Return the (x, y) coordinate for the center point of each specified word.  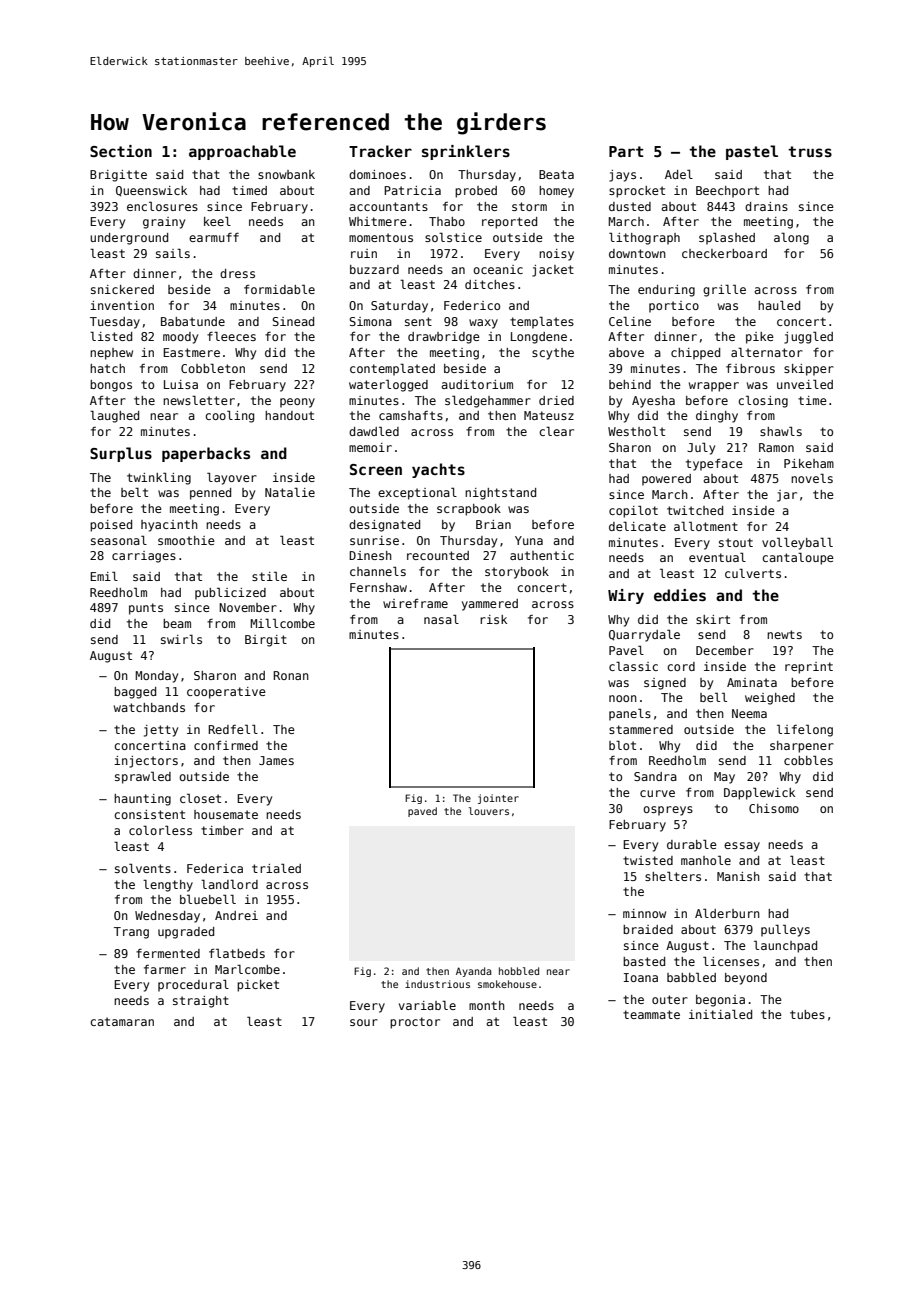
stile (269, 576)
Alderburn (727, 913)
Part (626, 151)
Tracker (380, 151)
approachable (242, 152)
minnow (644, 913)
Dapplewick (759, 793)
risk (493, 619)
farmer (165, 969)
